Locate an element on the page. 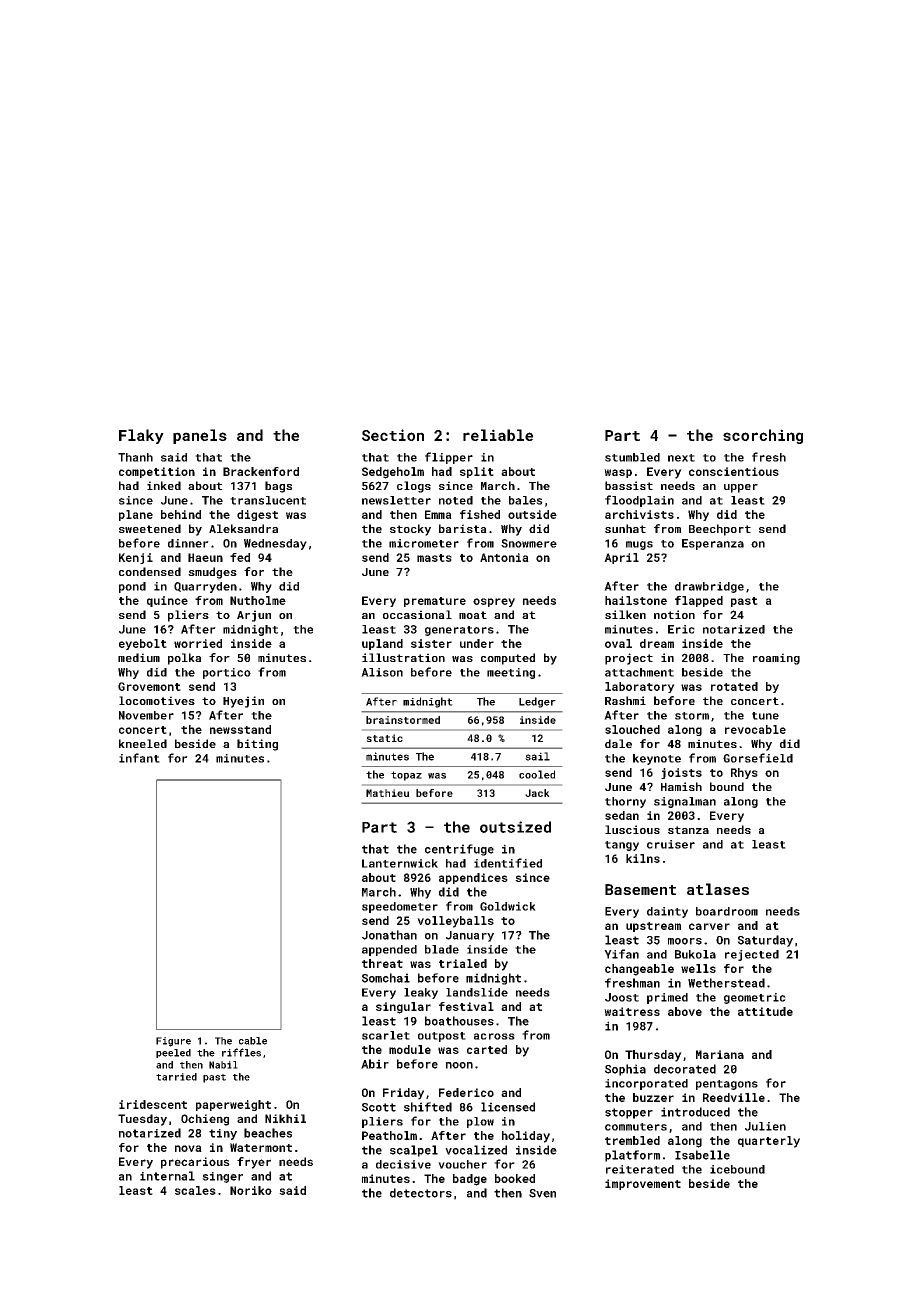  reliable is located at coordinates (498, 435).
